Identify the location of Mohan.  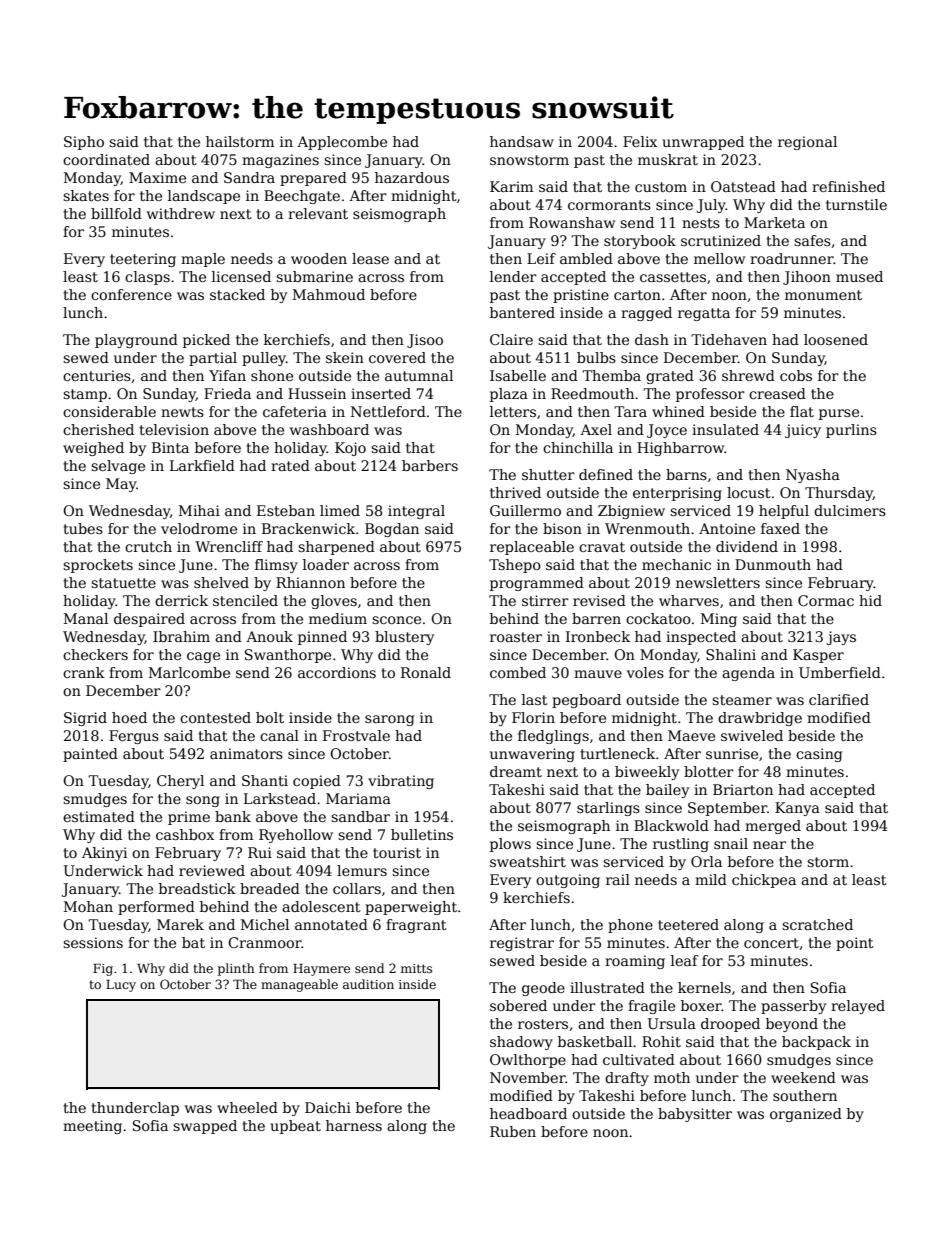
(88, 906).
